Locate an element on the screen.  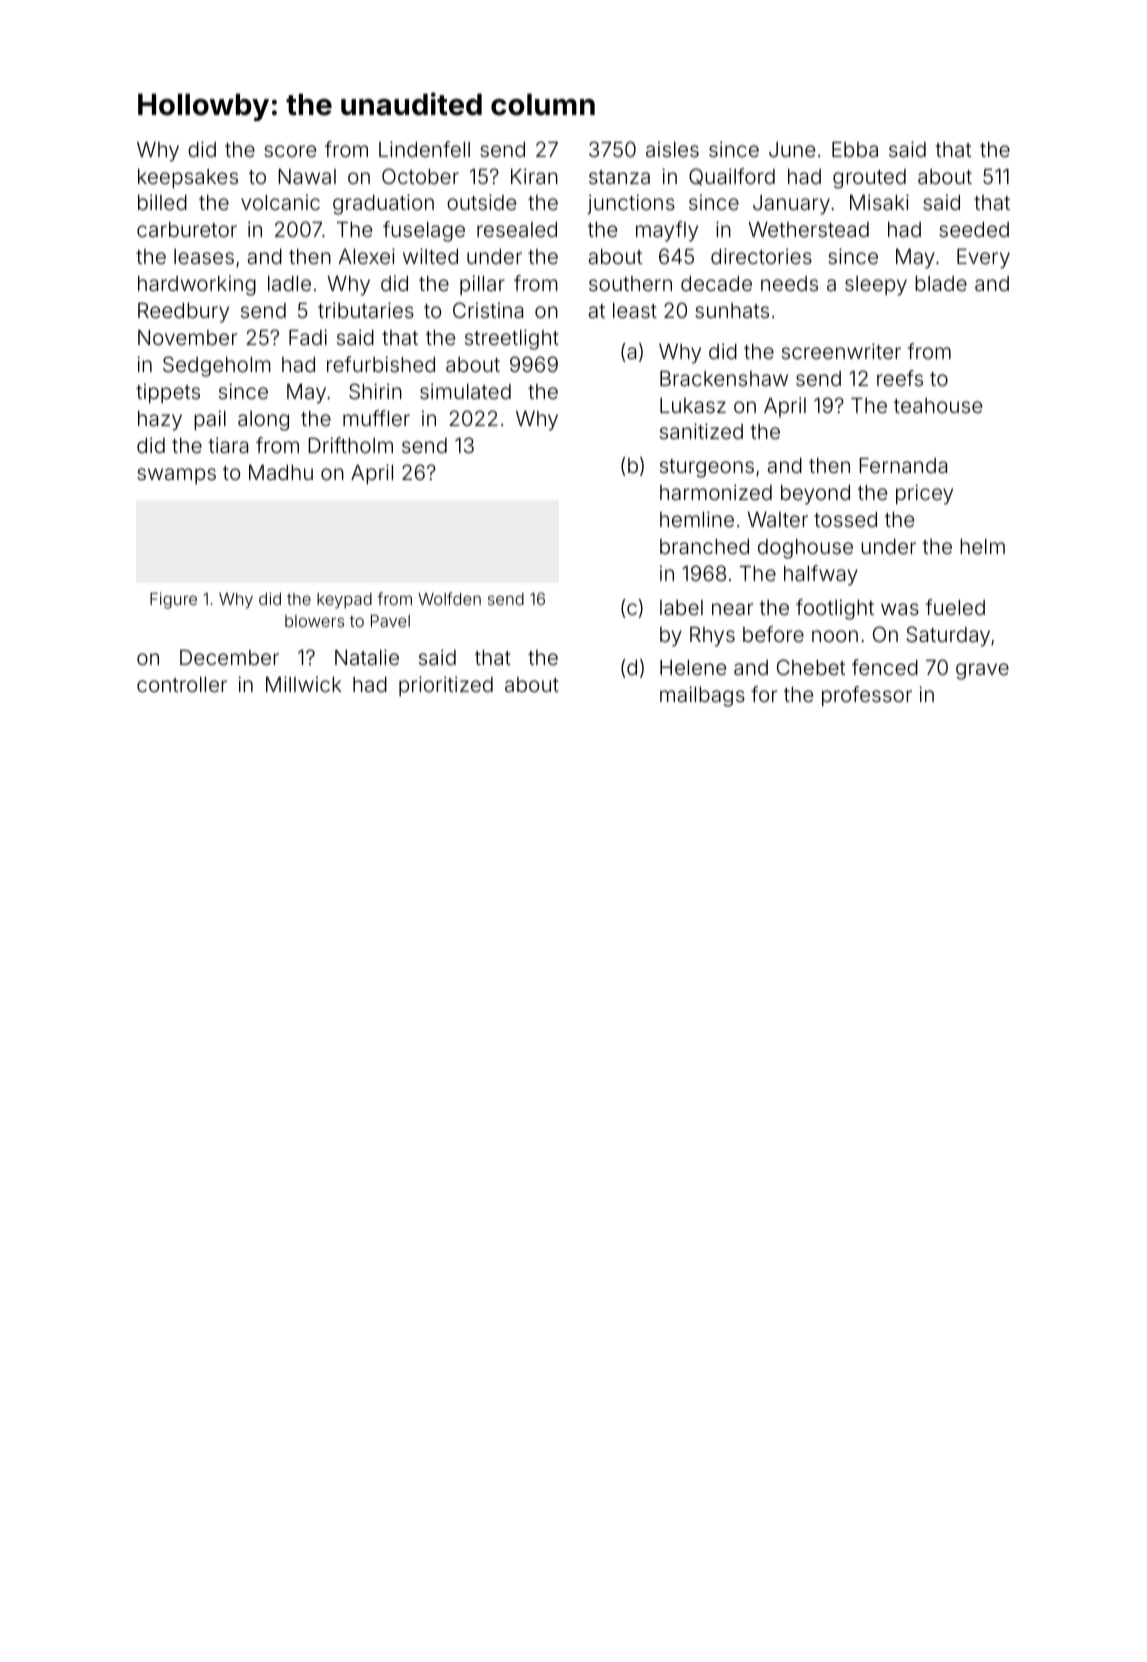
carburetor is located at coordinates (187, 229).
